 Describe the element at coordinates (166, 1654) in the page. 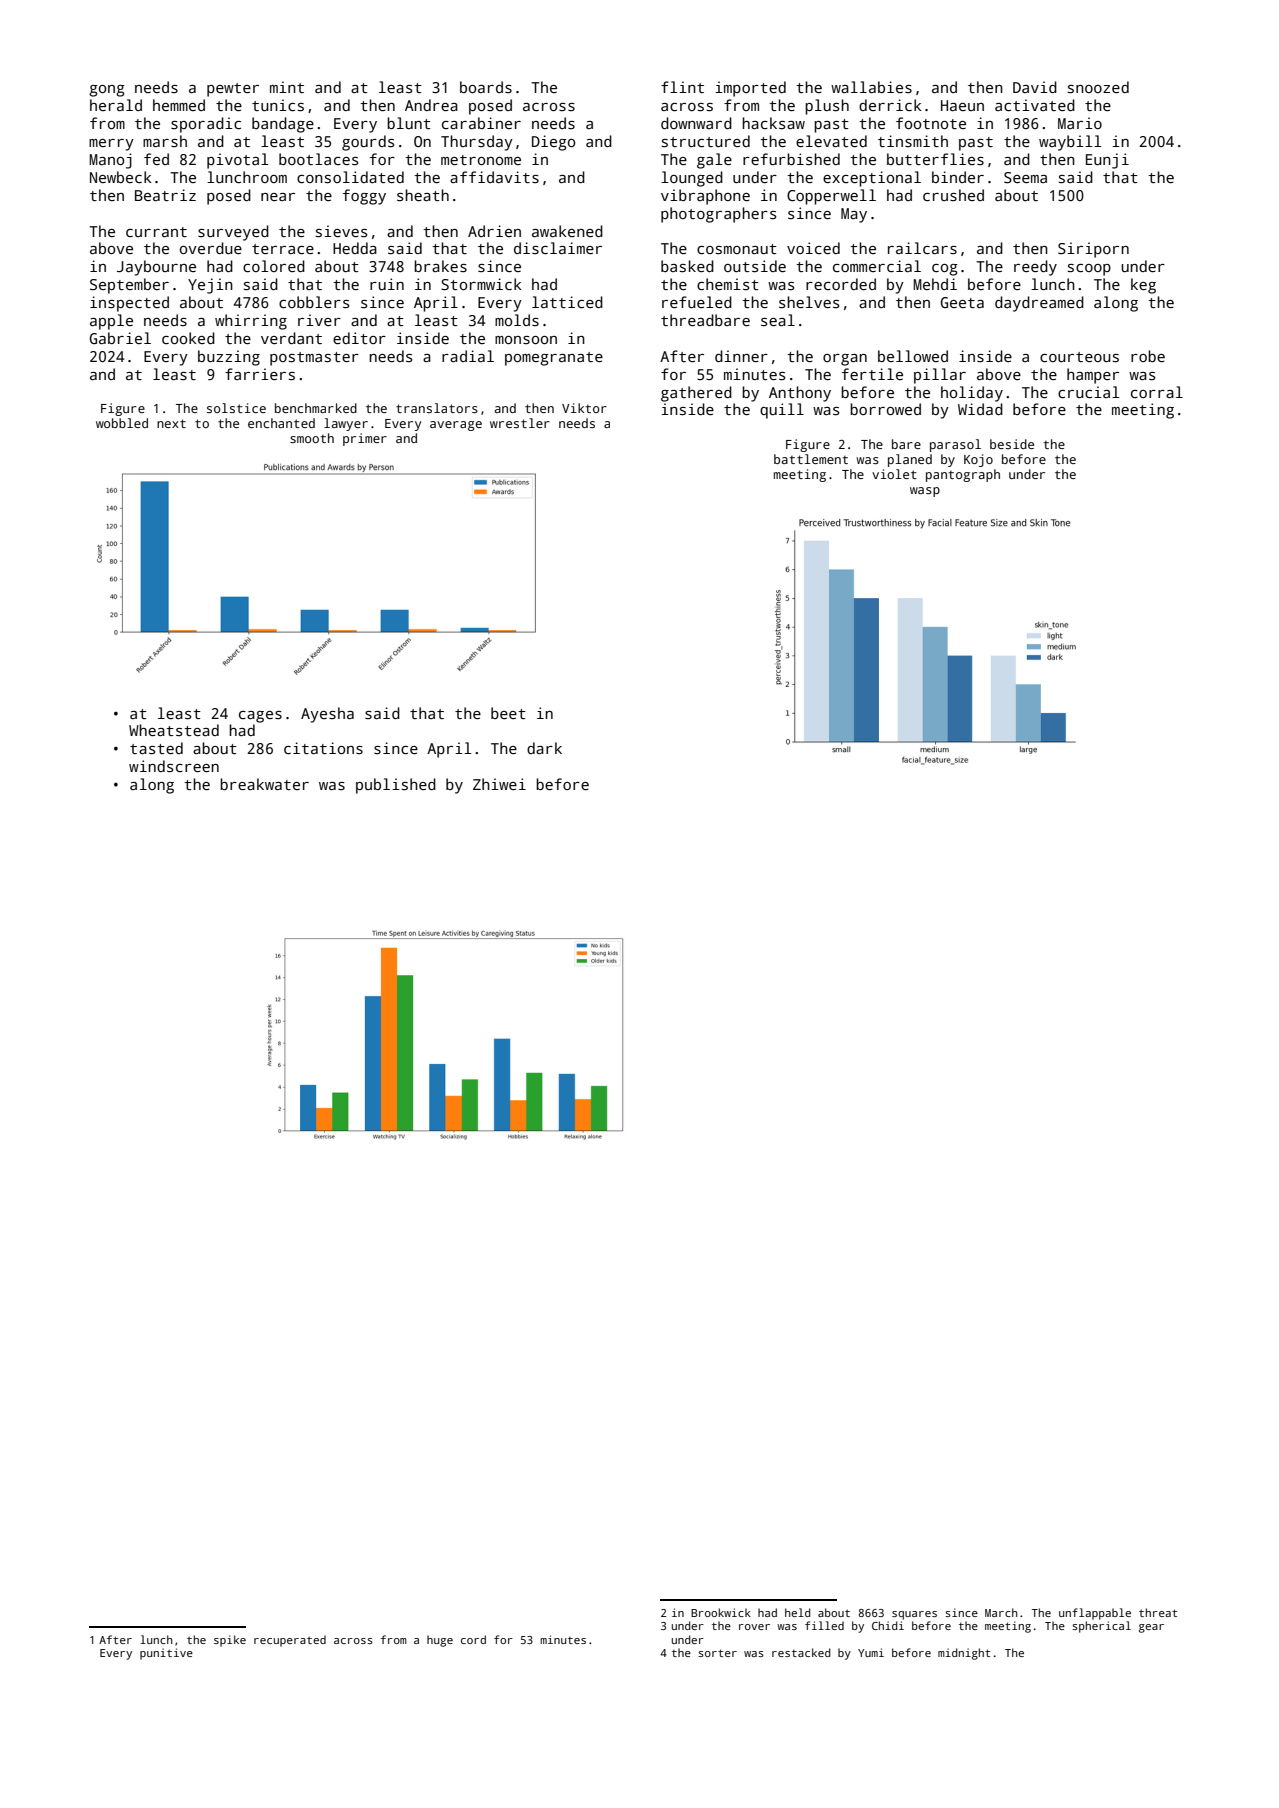

I see `punitive` at that location.
